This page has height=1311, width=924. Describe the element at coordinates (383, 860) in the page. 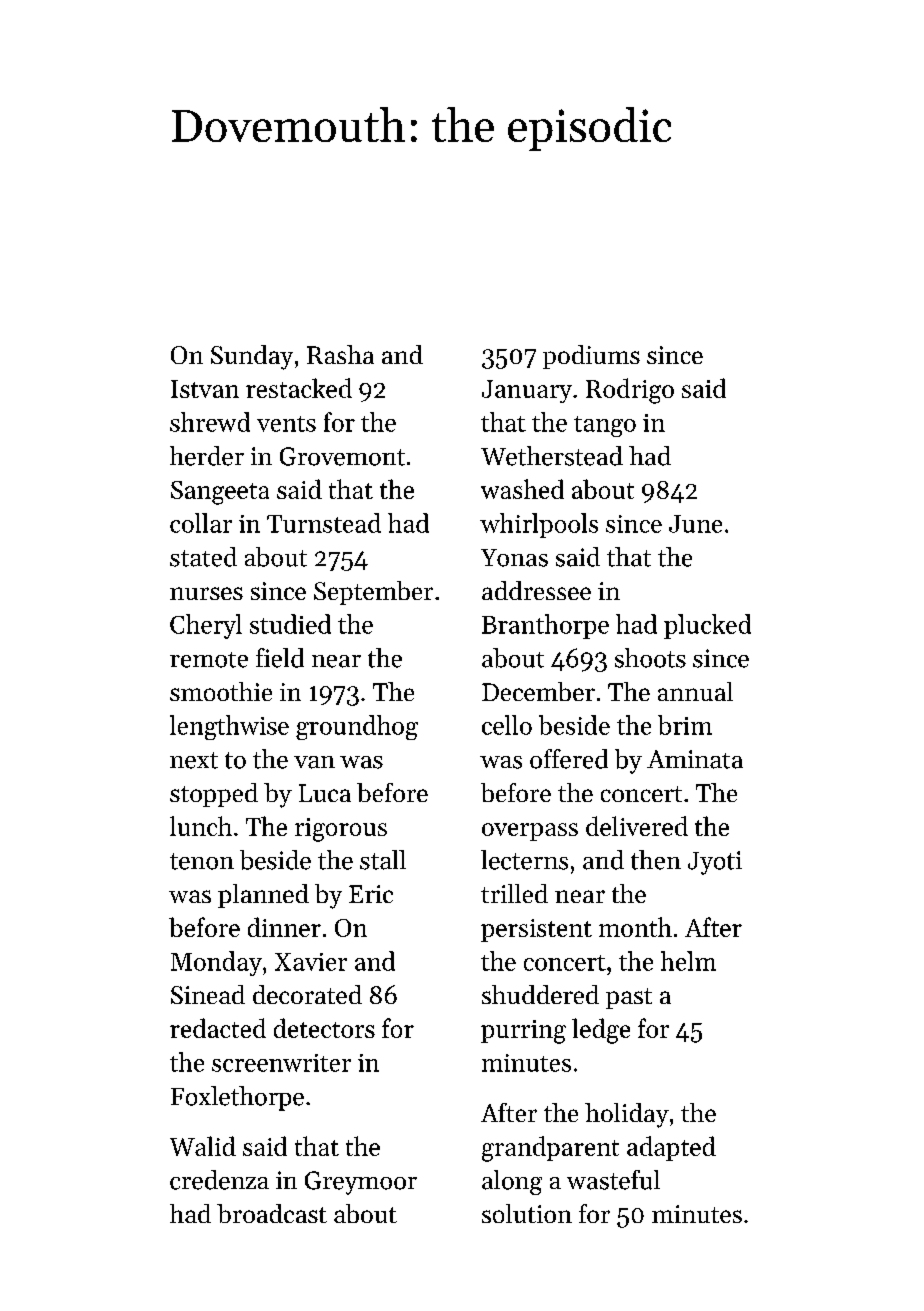

I see `stall` at that location.
